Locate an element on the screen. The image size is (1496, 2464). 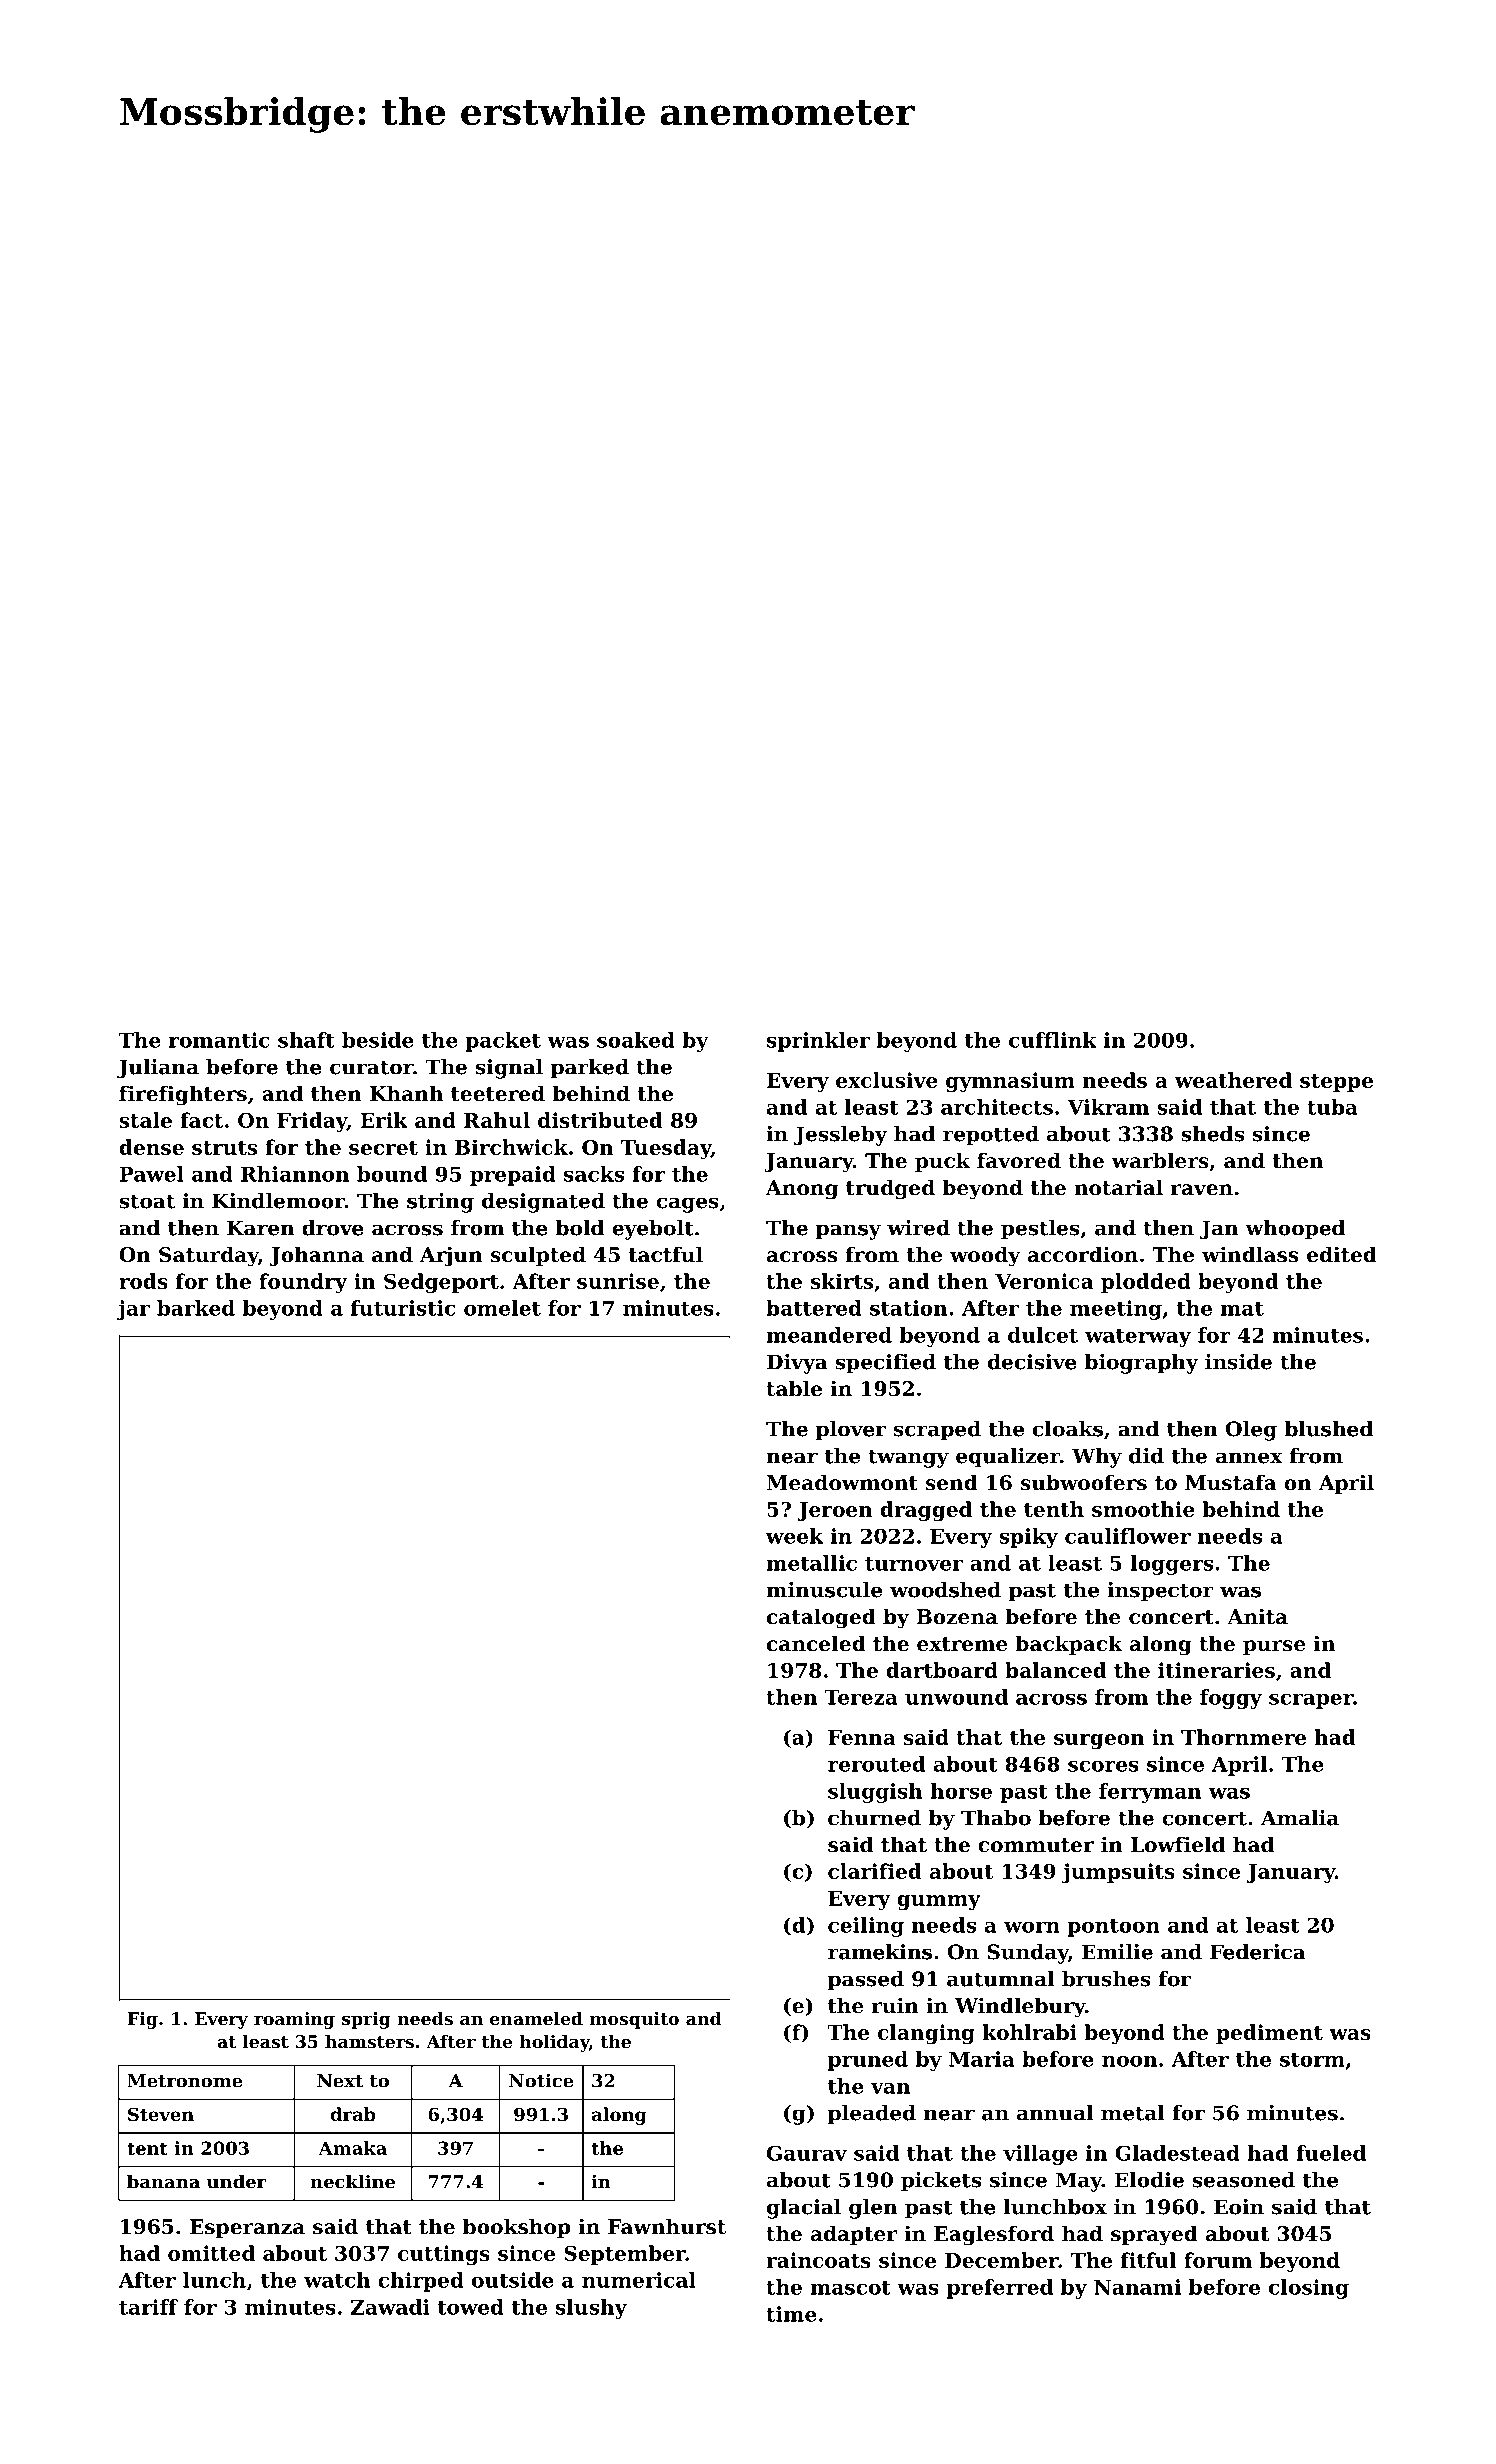
sprinkler is located at coordinates (818, 1042).
